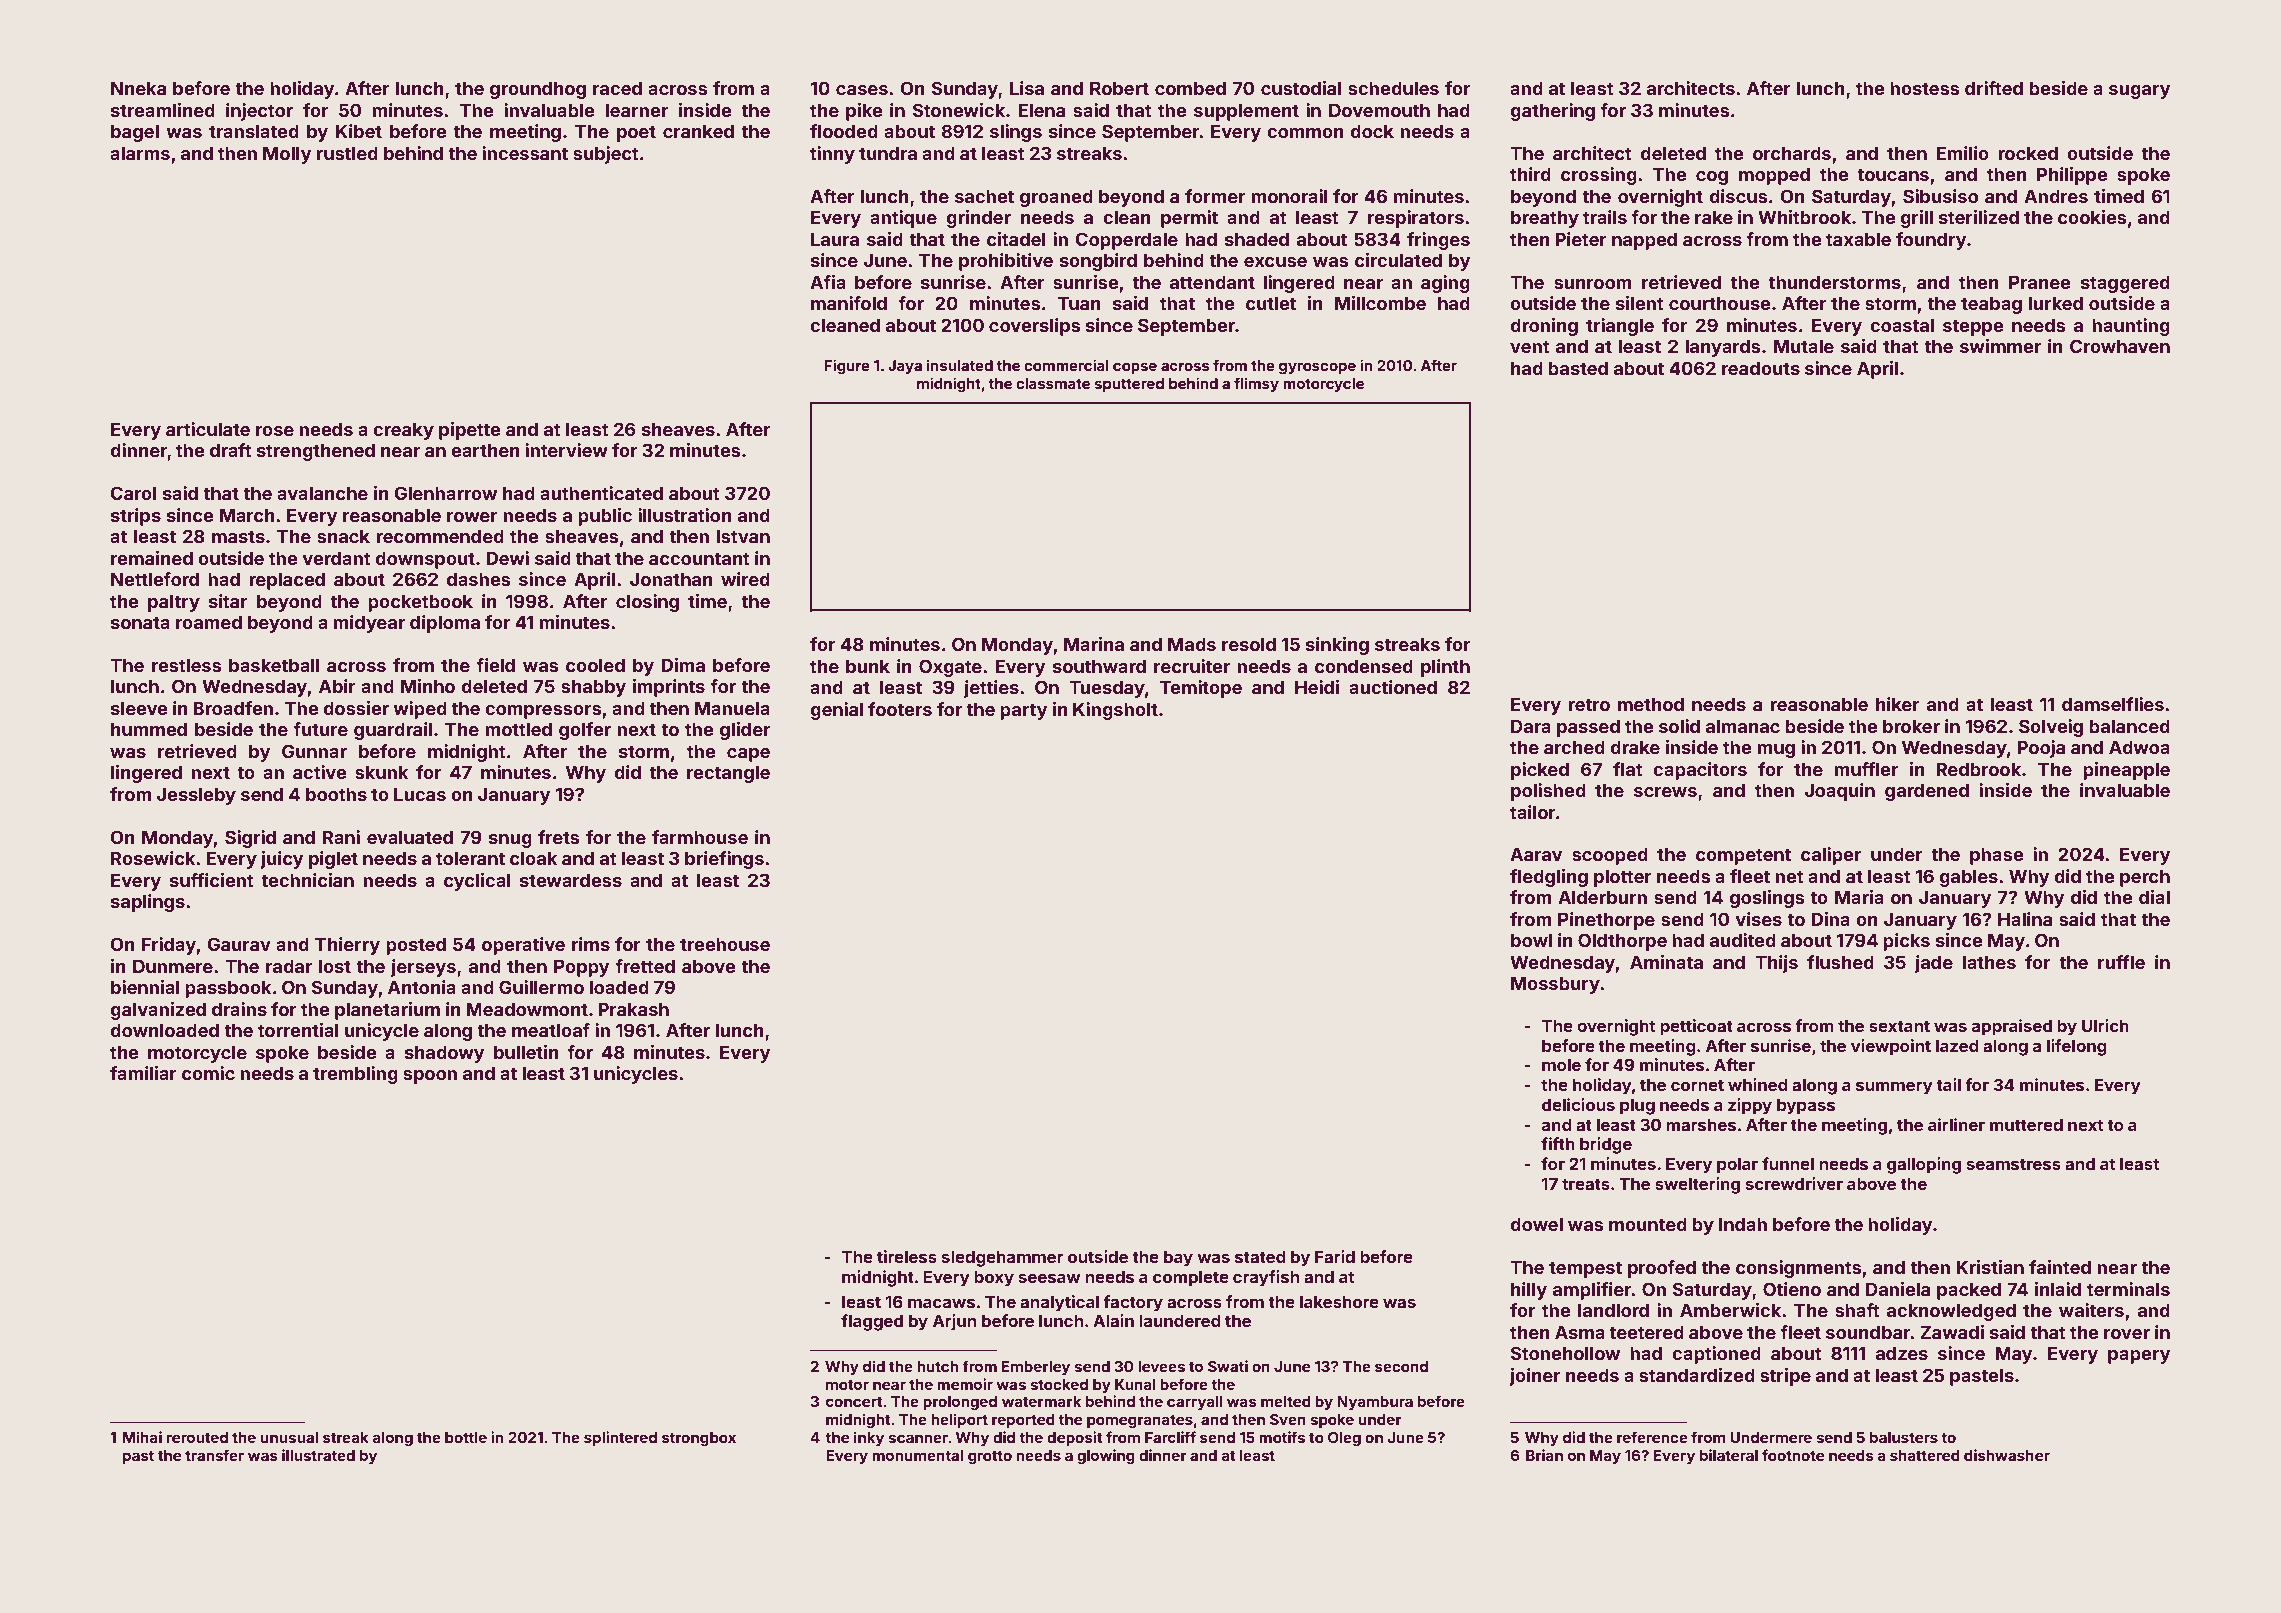 This screenshot has height=1613, width=2281. What do you see at coordinates (314, 751) in the screenshot?
I see `Gunnar` at bounding box center [314, 751].
